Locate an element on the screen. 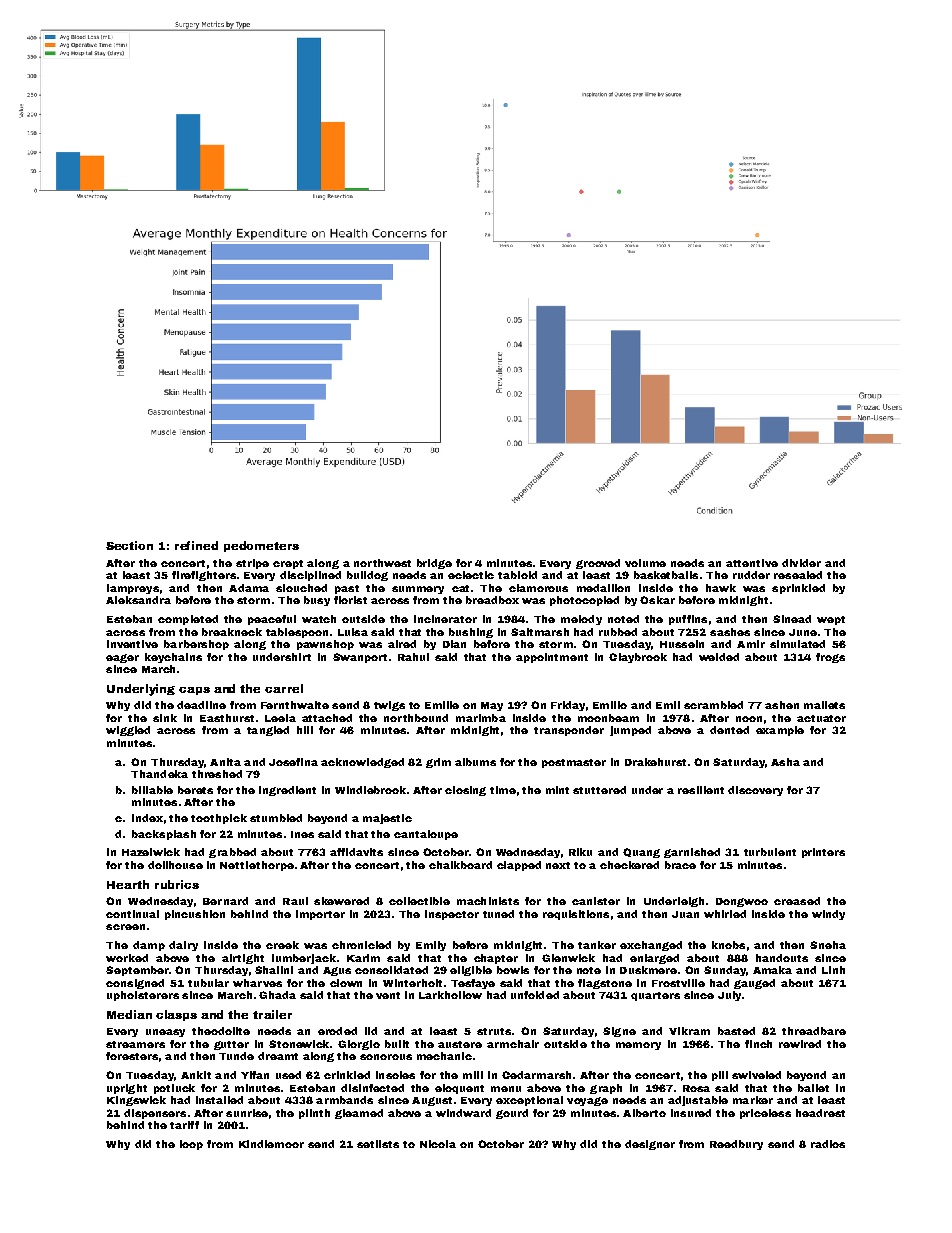  Thandeka is located at coordinates (159, 774).
